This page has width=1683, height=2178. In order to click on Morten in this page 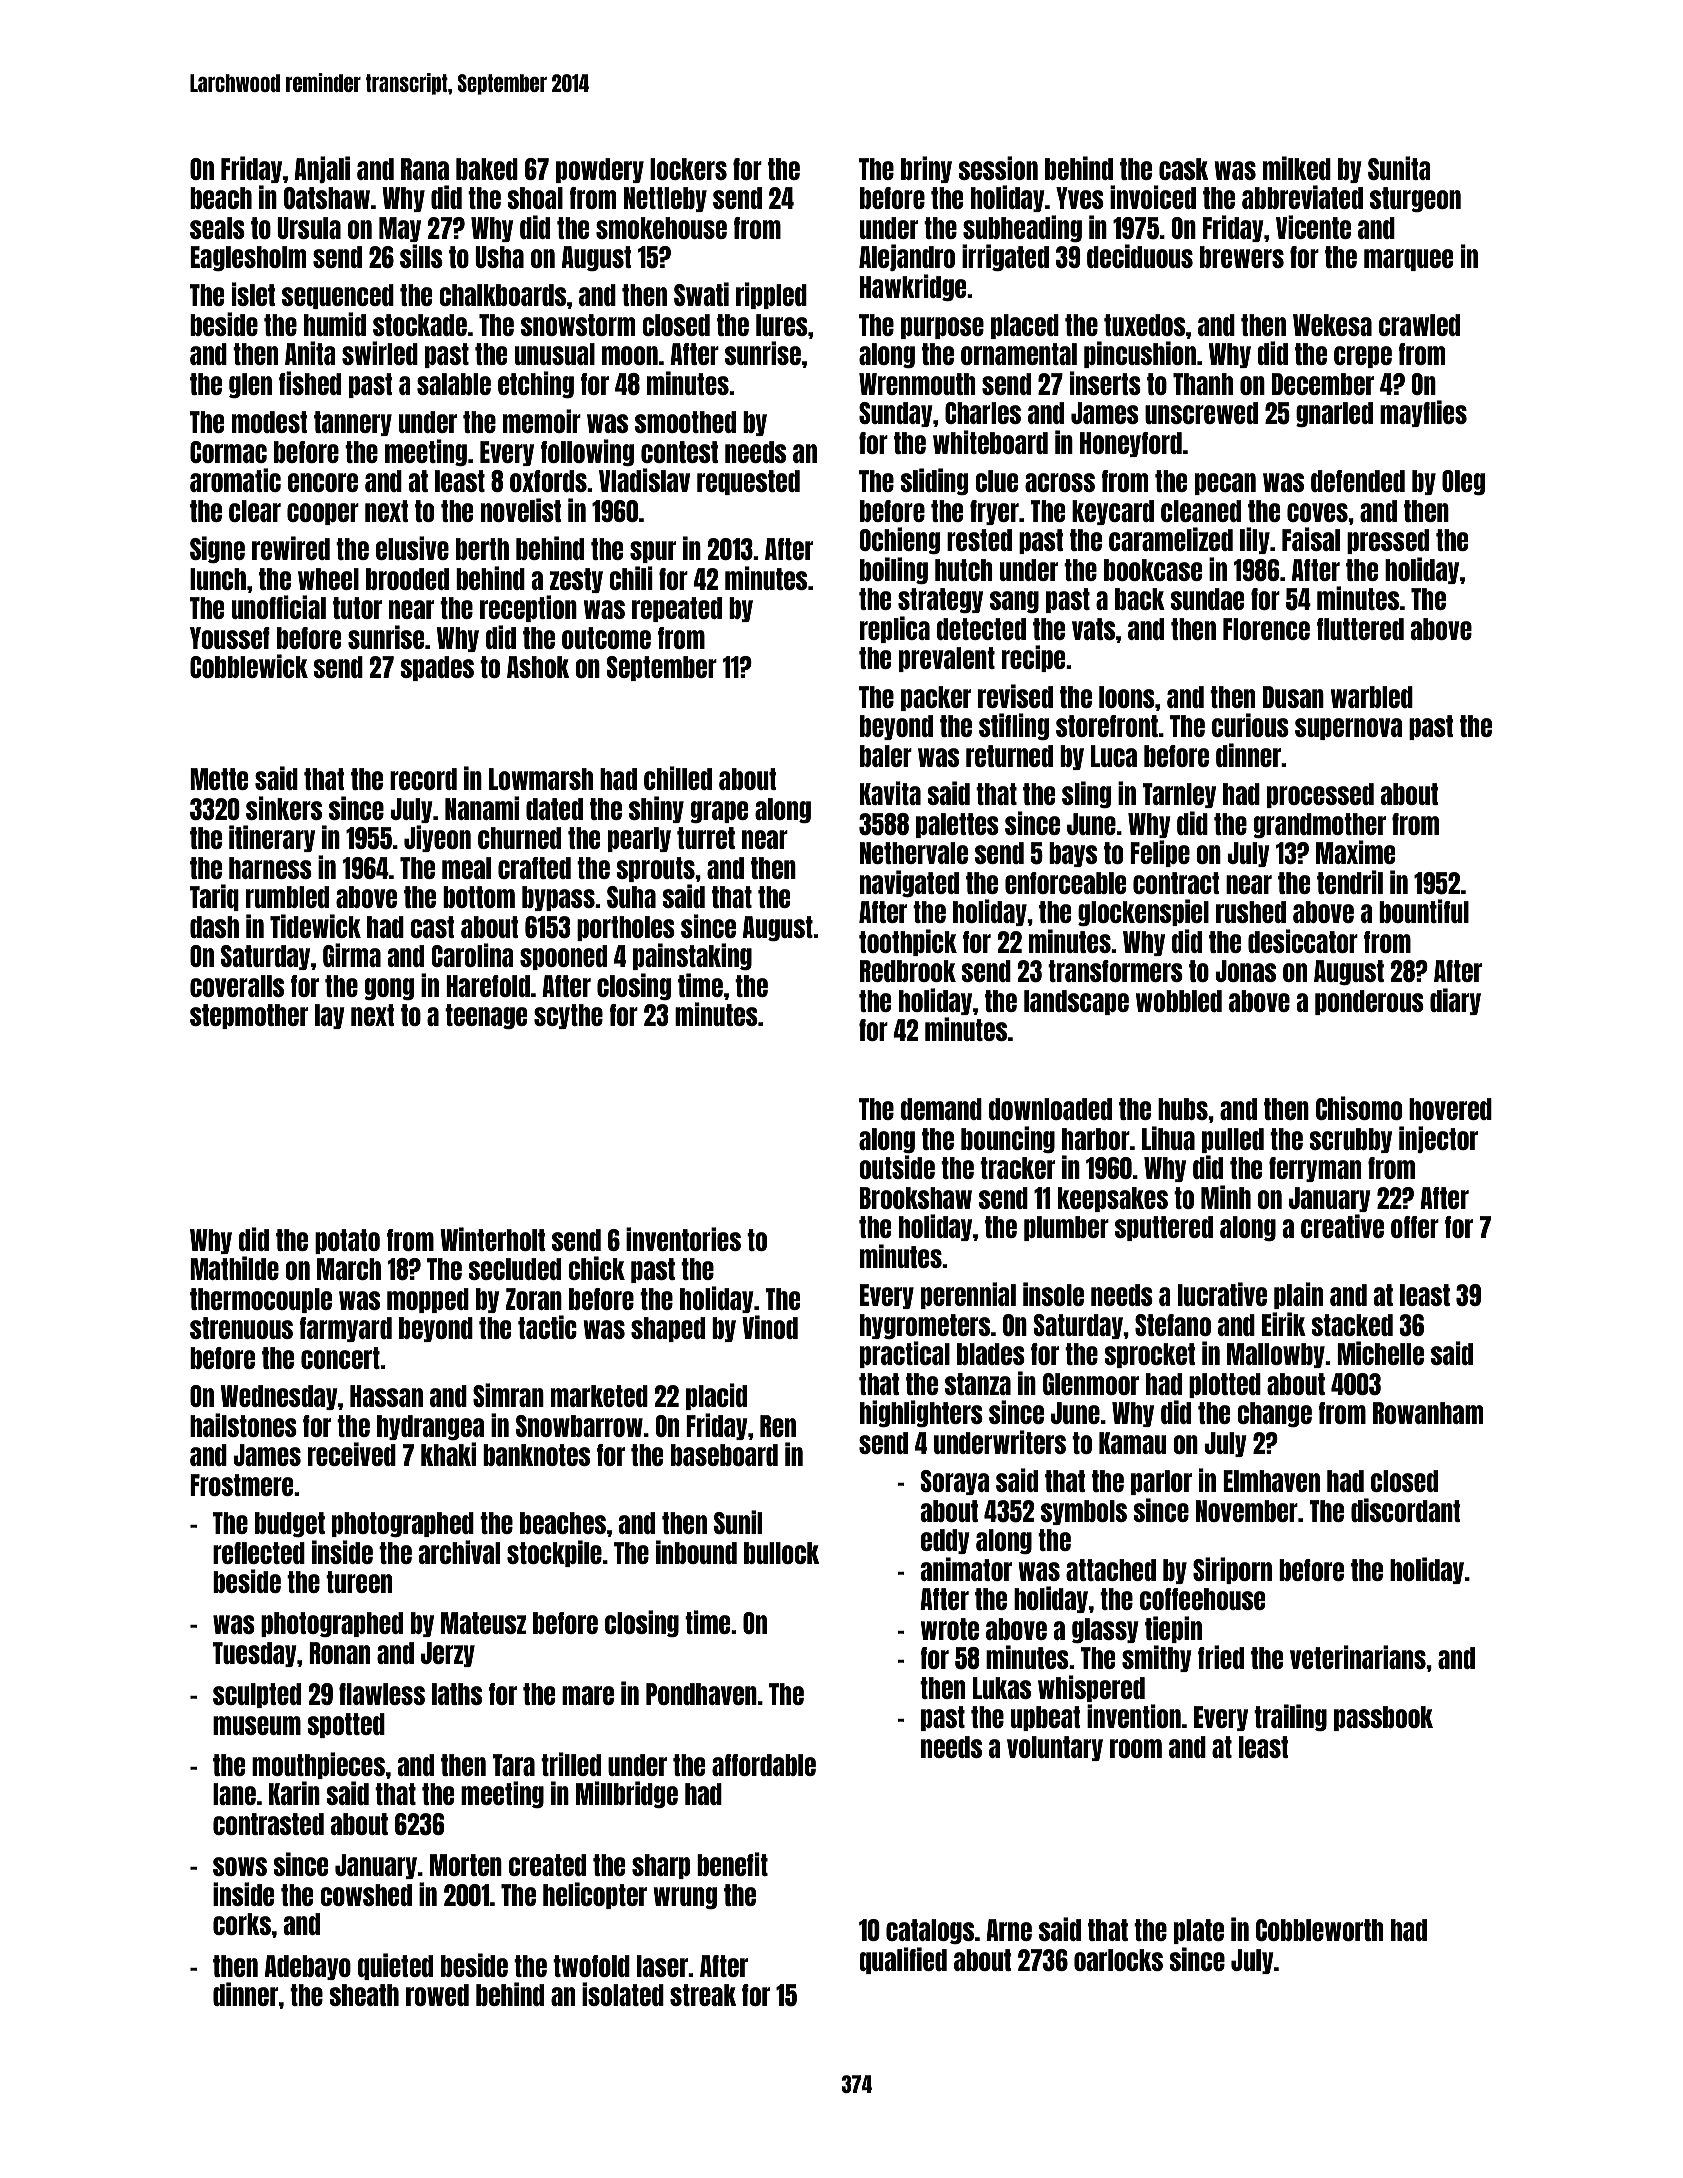, I will do `click(466, 1865)`.
